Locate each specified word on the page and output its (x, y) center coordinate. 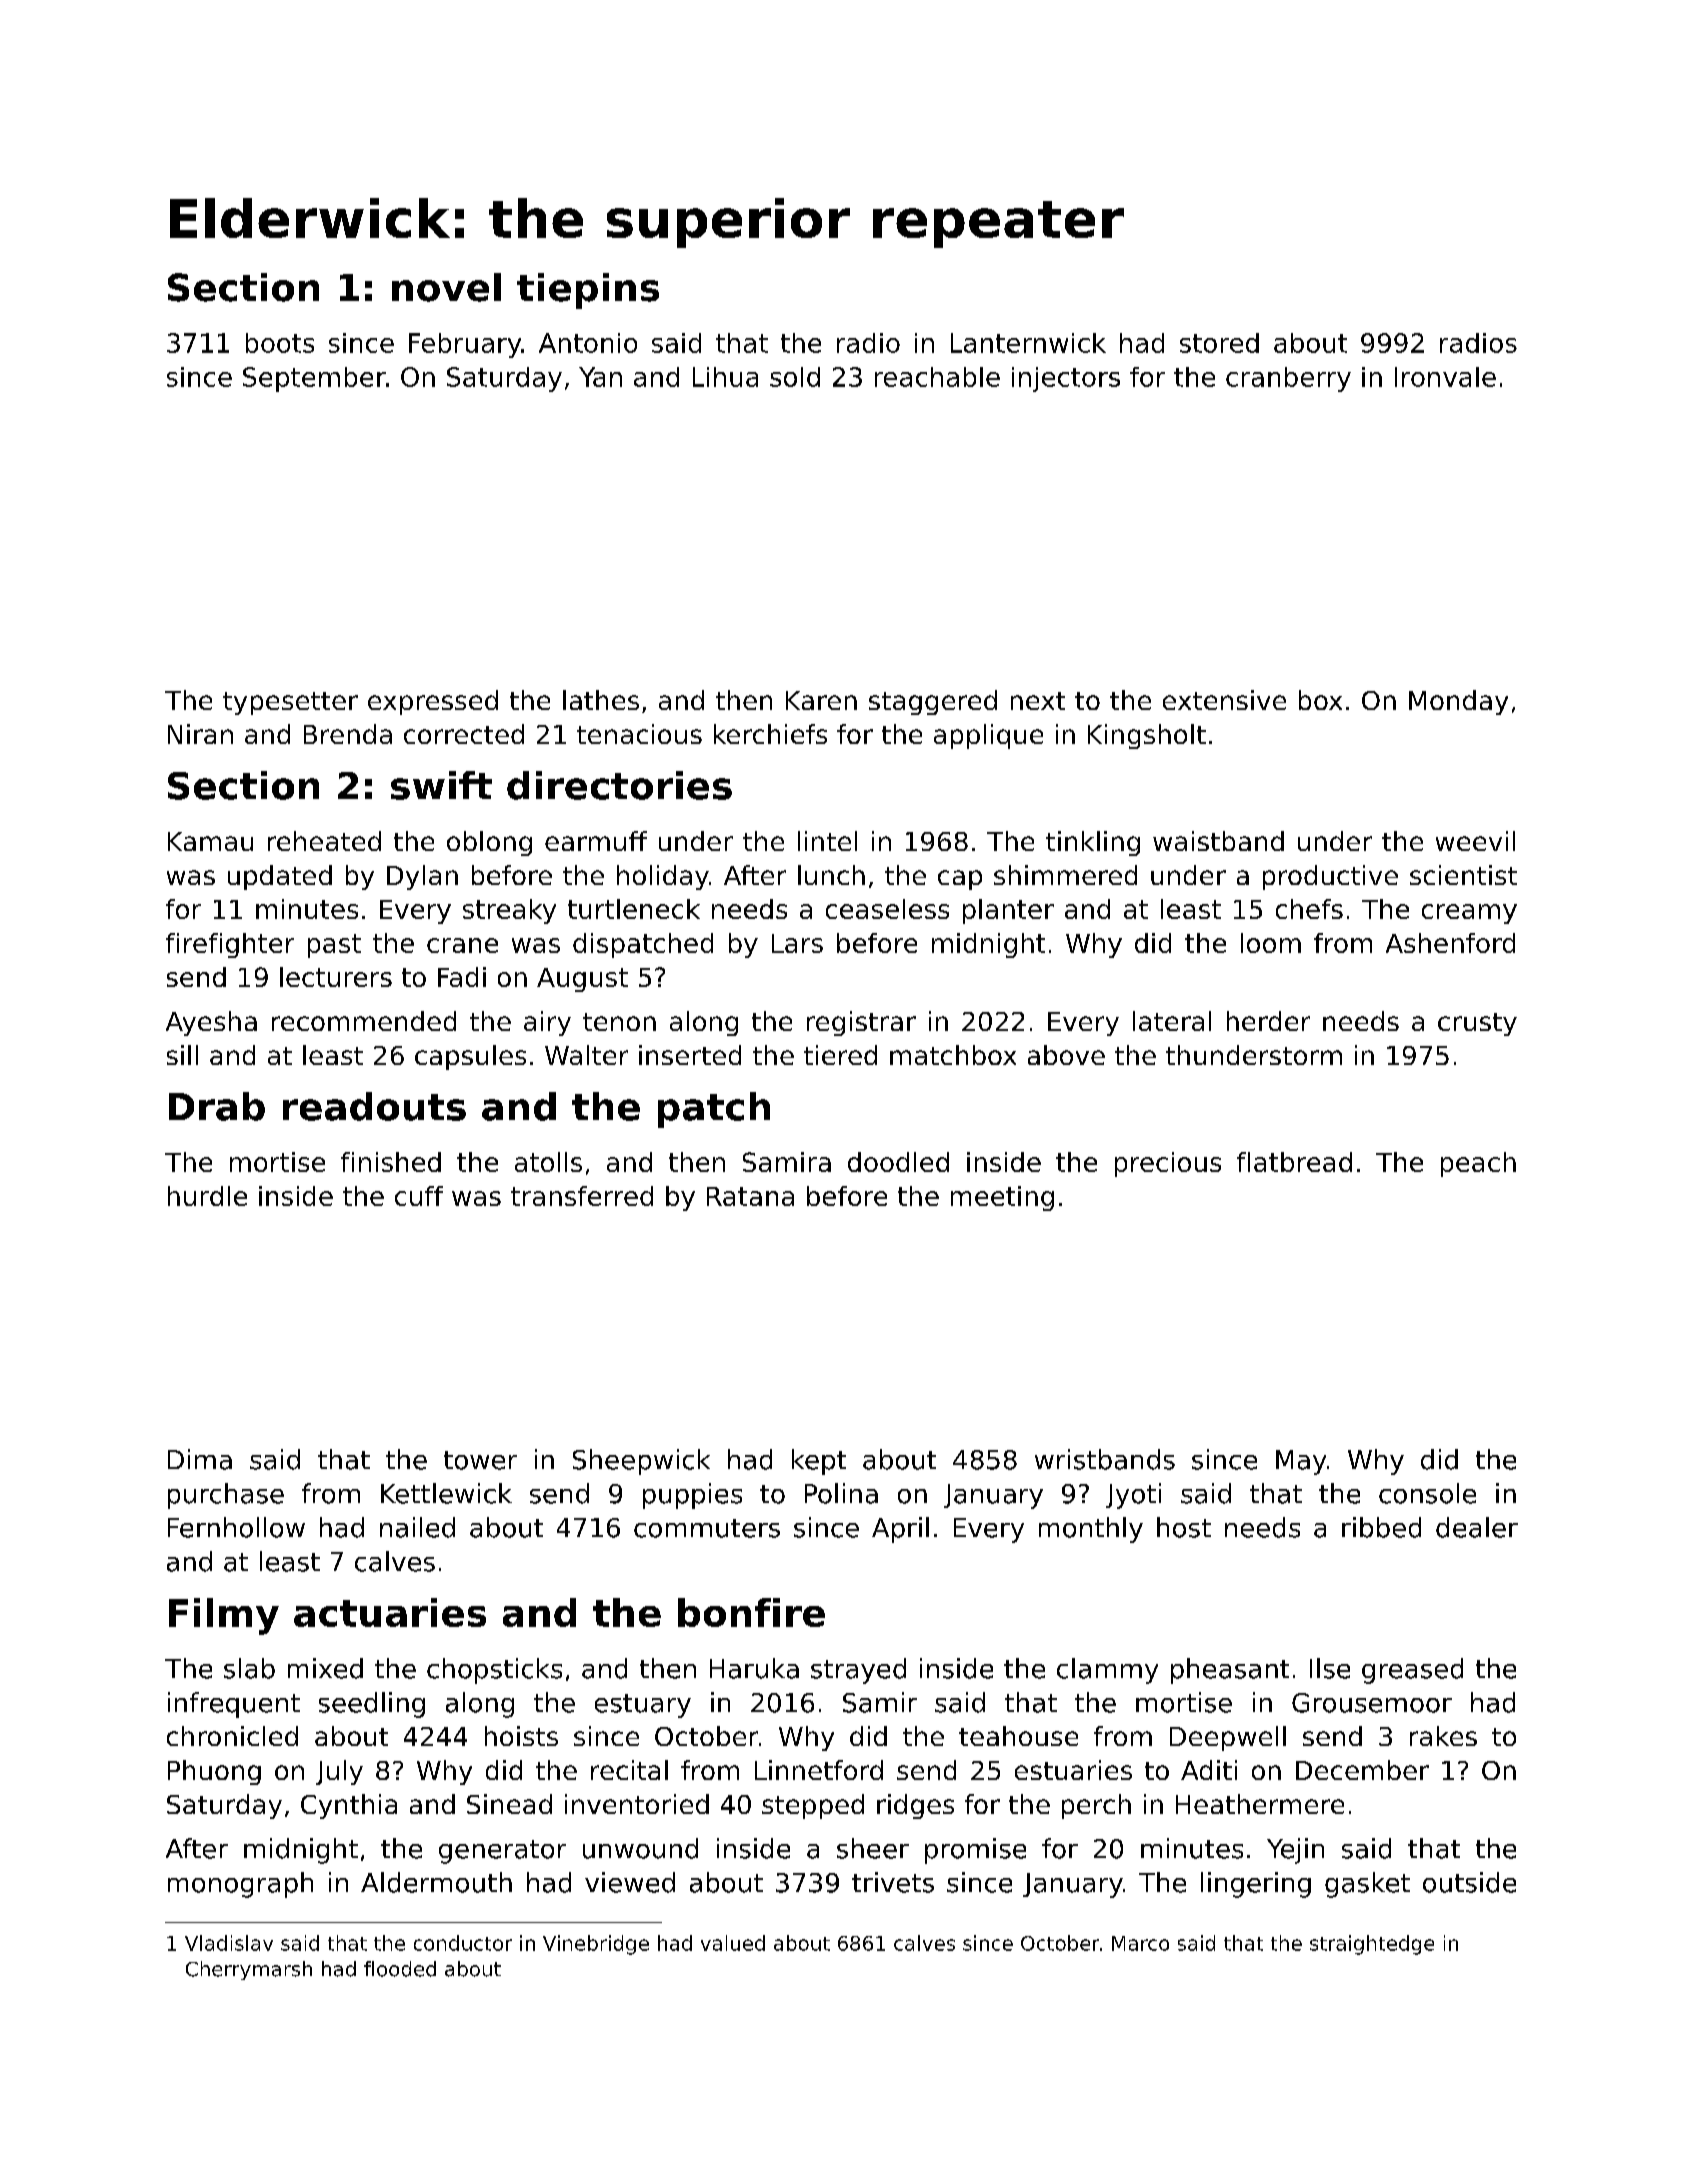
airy (547, 1023)
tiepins (588, 291)
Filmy (224, 1616)
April (900, 1530)
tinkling (1093, 843)
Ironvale (1445, 377)
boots (280, 343)
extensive (1224, 700)
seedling (372, 1705)
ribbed (1381, 1527)
